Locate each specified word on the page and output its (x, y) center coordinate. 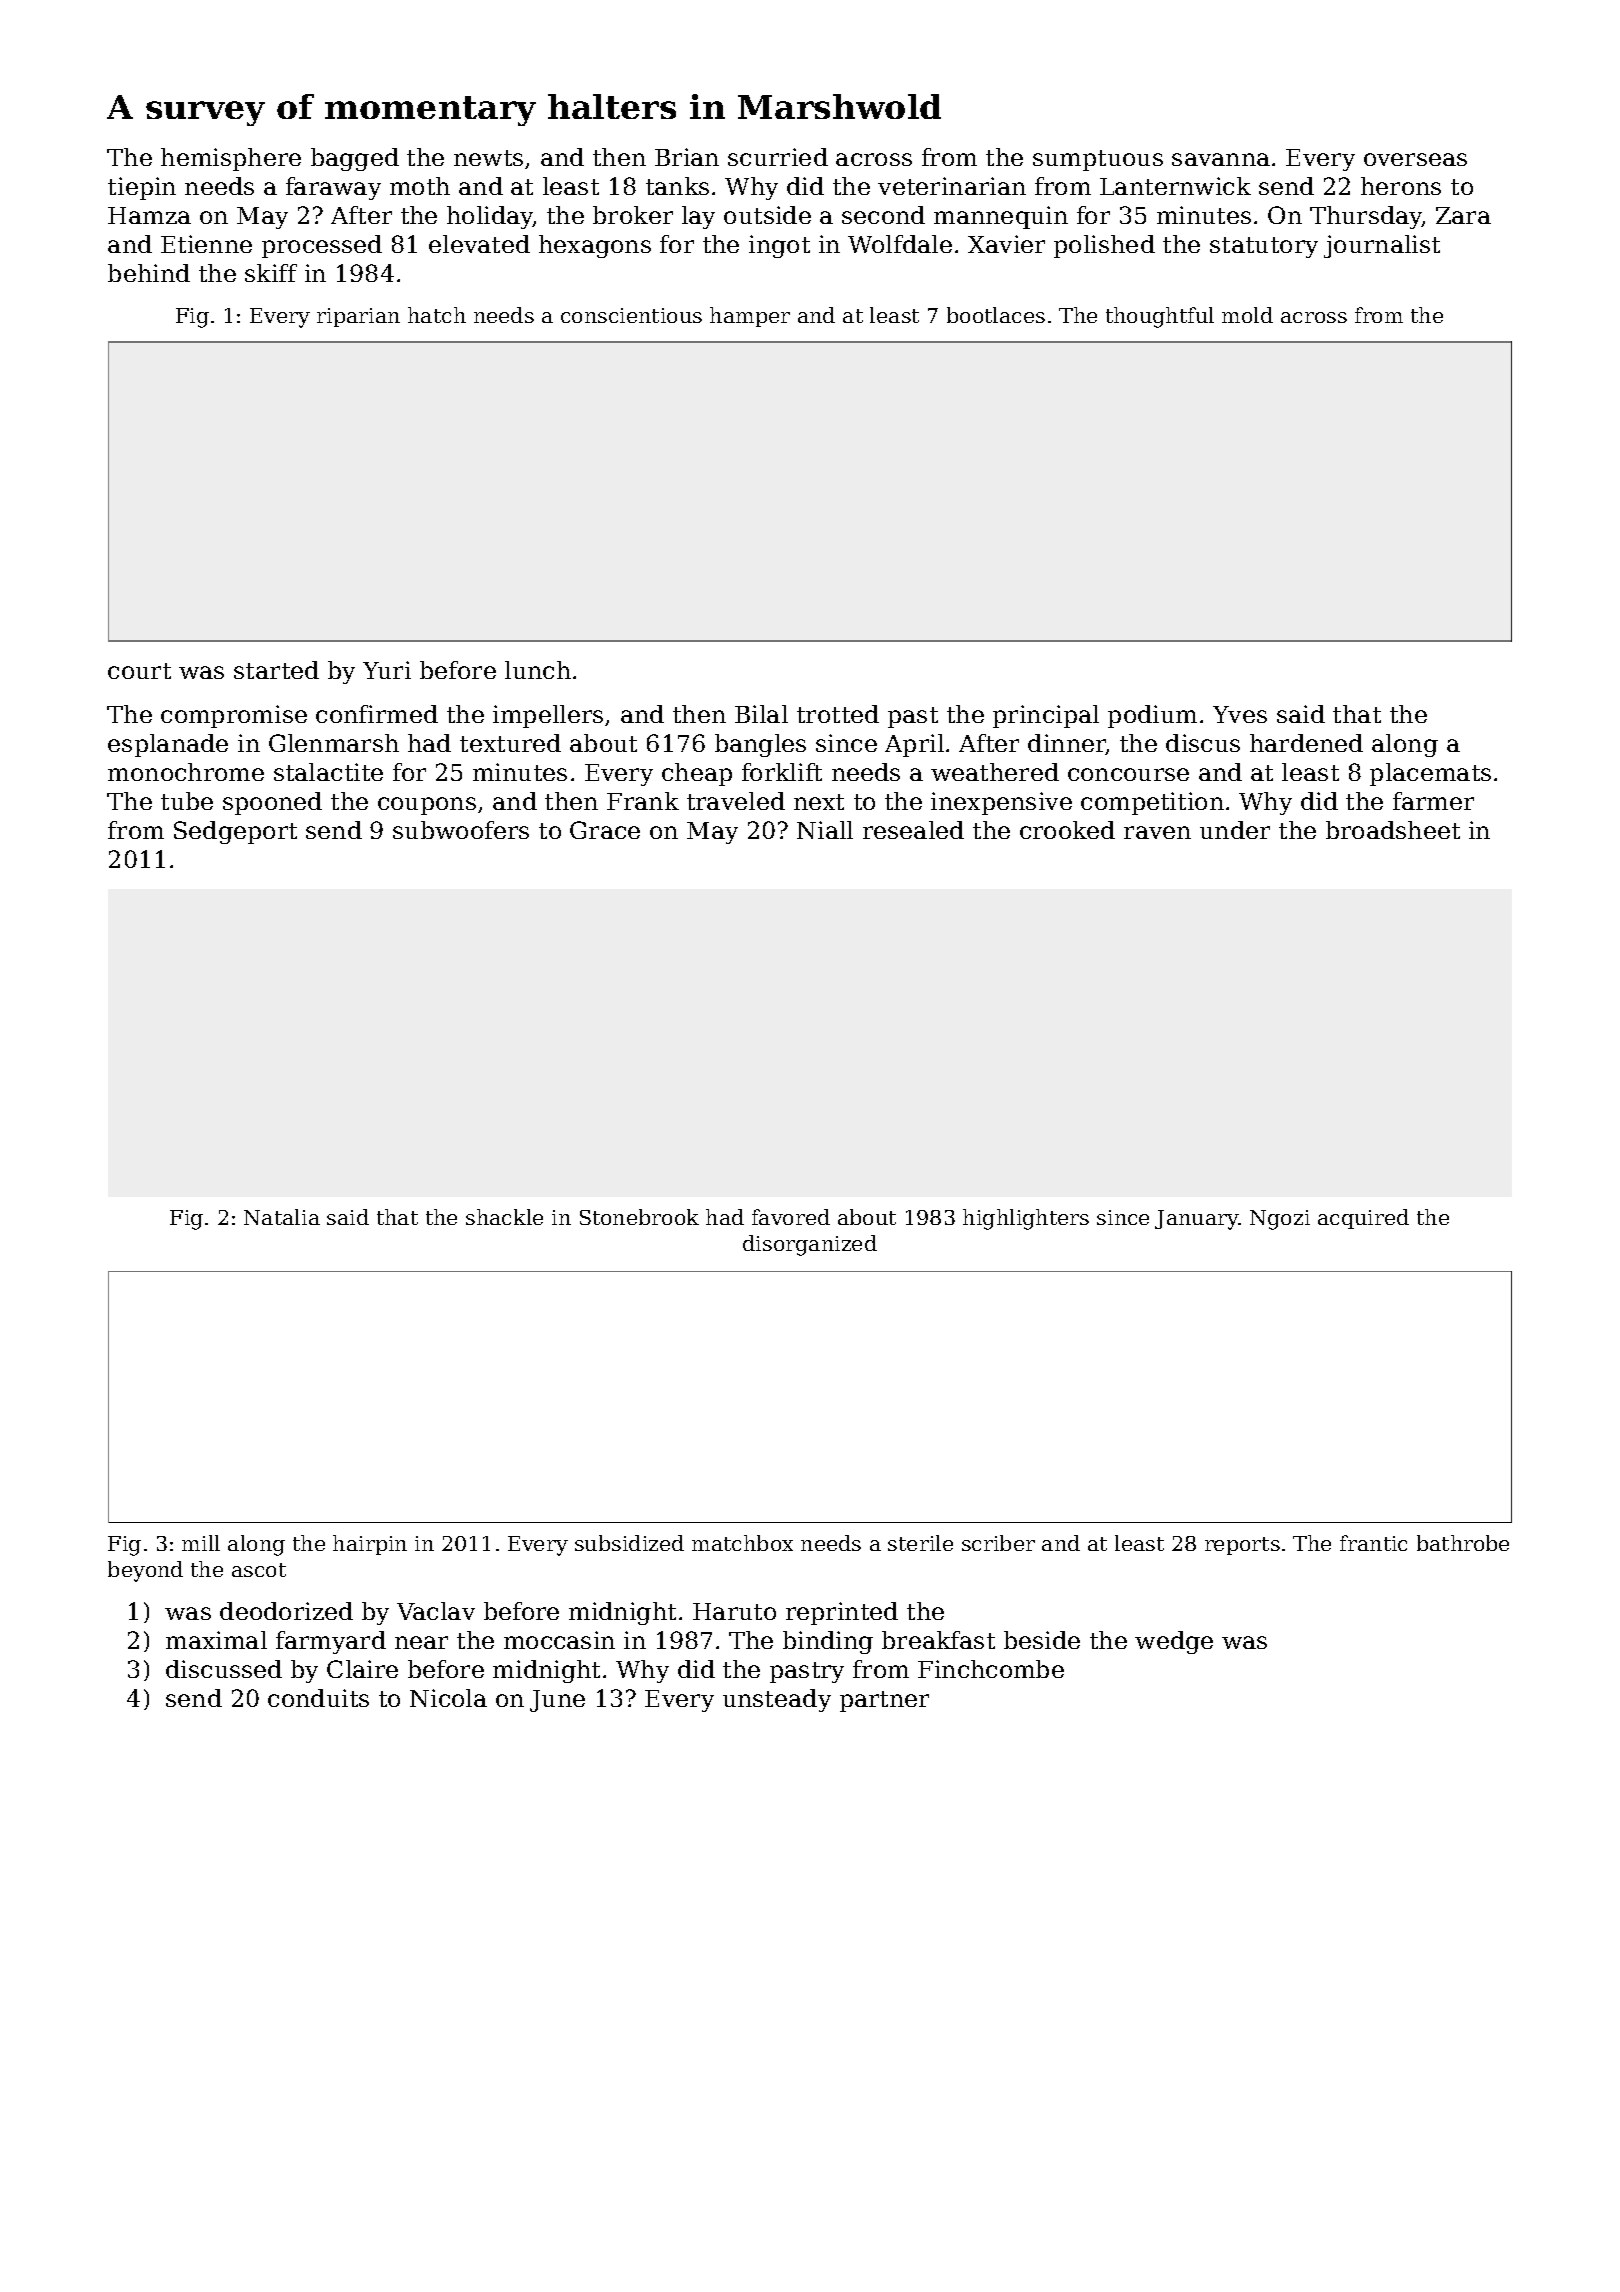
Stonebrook (639, 1217)
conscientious (631, 315)
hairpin (370, 1545)
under (1235, 830)
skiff (271, 273)
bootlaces (996, 315)
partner (884, 1701)
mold (1247, 315)
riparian (358, 317)
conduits (318, 1698)
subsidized (629, 1543)
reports (1242, 1546)
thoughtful (1160, 317)
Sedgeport (235, 832)
